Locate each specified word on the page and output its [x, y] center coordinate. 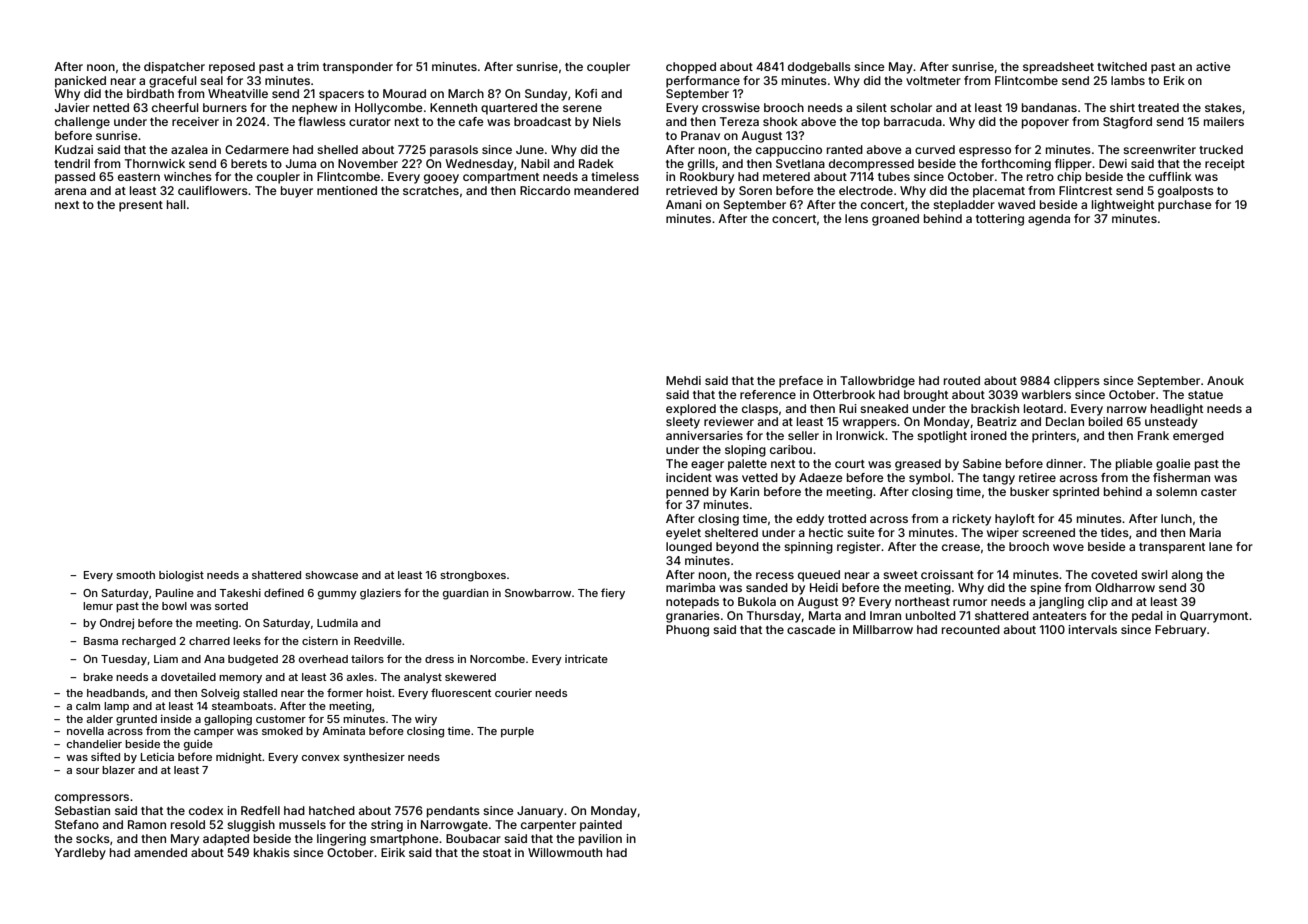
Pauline [175, 592]
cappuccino [789, 151]
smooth [135, 575]
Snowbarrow [538, 593]
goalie [1173, 465]
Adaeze [821, 477]
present [141, 206]
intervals [1092, 629]
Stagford [1127, 123]
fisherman [1181, 477]
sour [87, 771]
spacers [341, 96]
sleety [683, 423]
